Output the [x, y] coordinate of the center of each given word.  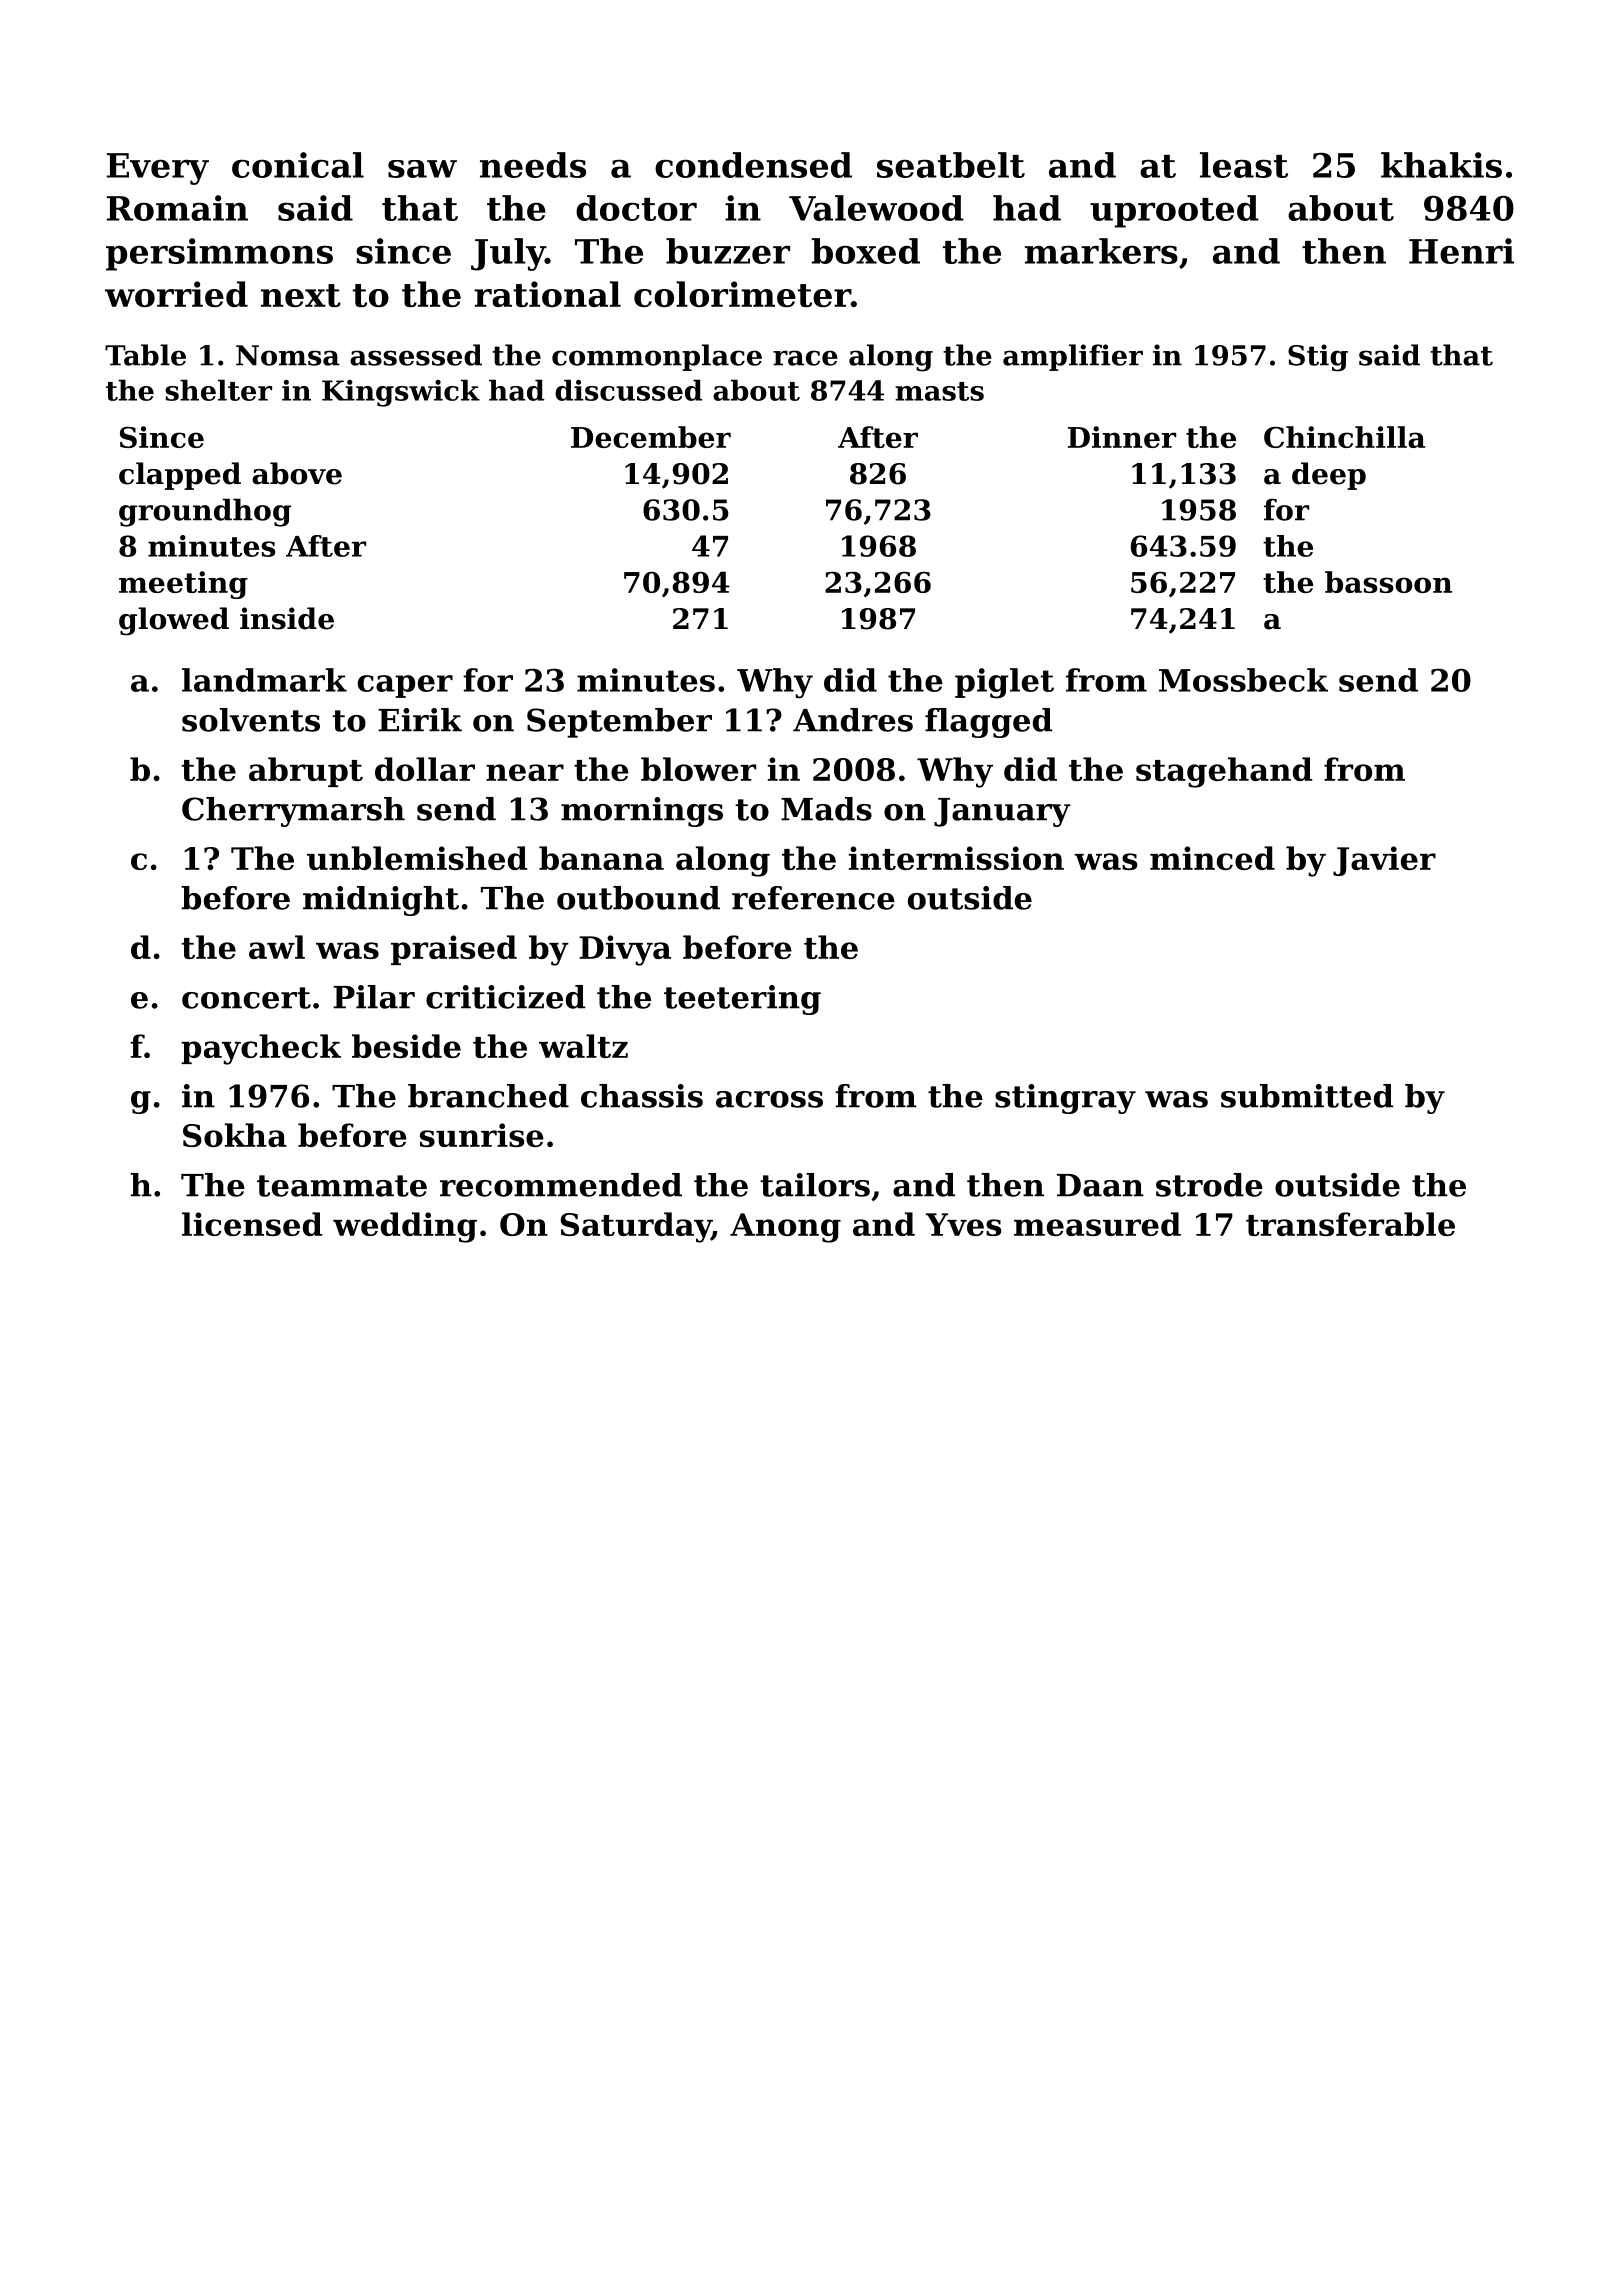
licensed [252, 1224]
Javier [1384, 861]
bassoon [1388, 582]
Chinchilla [1344, 437]
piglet [1004, 683]
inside [287, 618]
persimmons [219, 254]
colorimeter [742, 294]
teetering [742, 1000]
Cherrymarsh [293, 812]
